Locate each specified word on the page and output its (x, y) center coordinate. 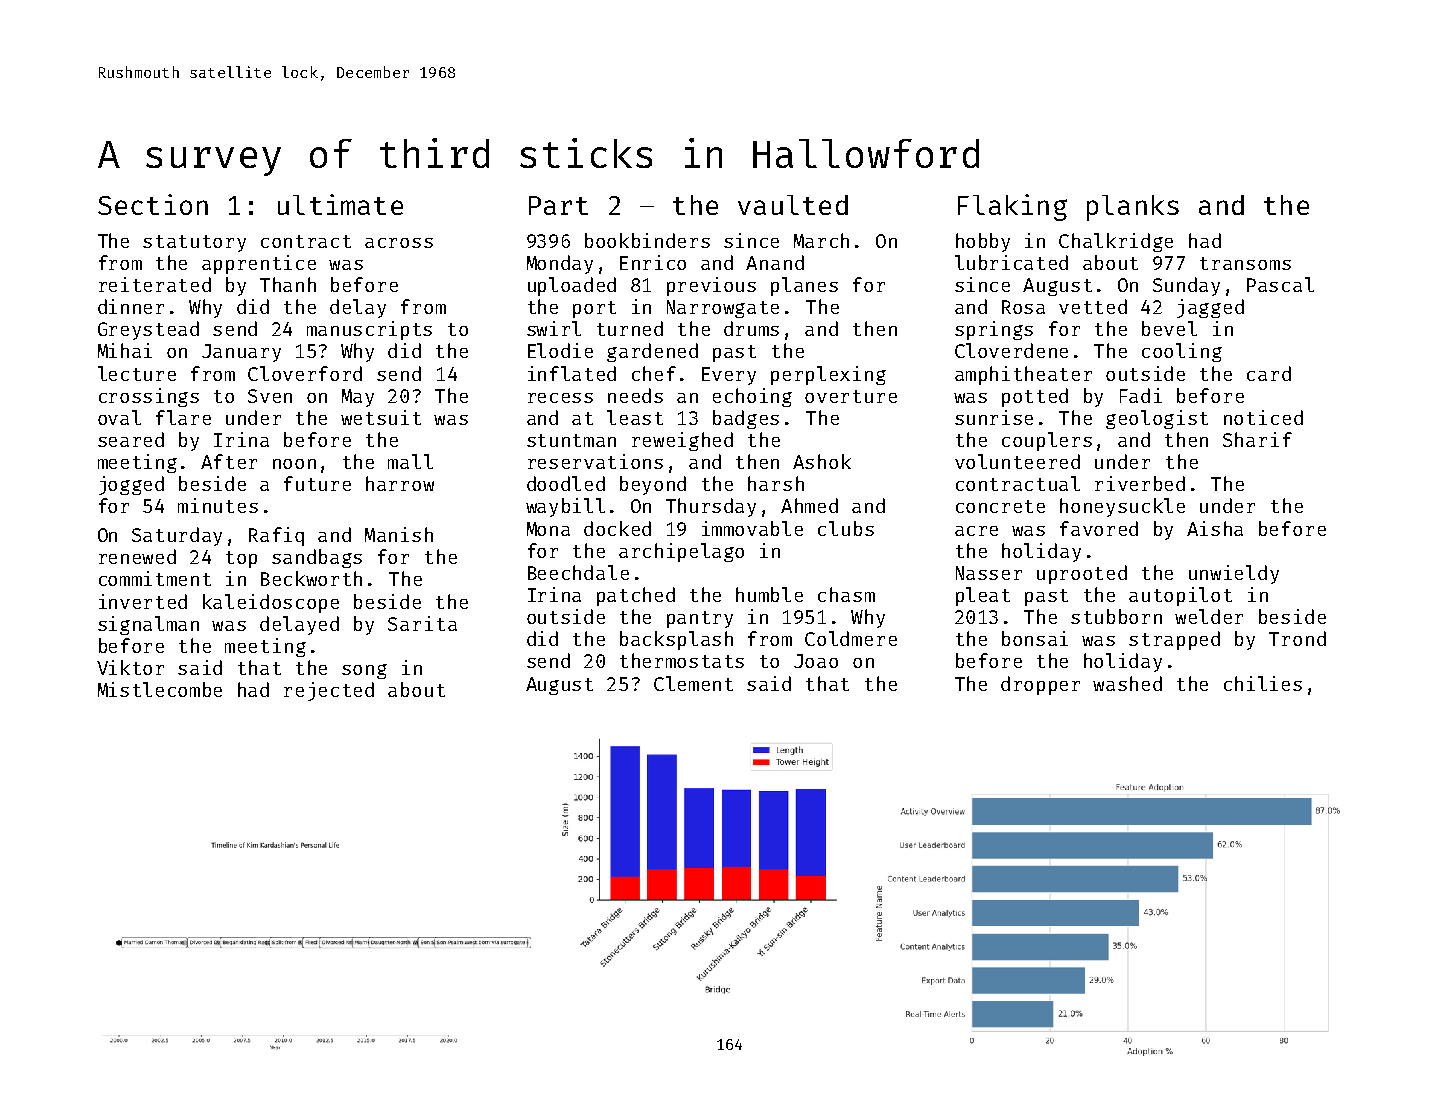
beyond (653, 485)
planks (1133, 208)
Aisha (1215, 528)
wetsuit (381, 417)
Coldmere (851, 638)
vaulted (793, 205)
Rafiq (276, 536)
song (364, 671)
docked (617, 528)
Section (153, 204)
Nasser (989, 573)
